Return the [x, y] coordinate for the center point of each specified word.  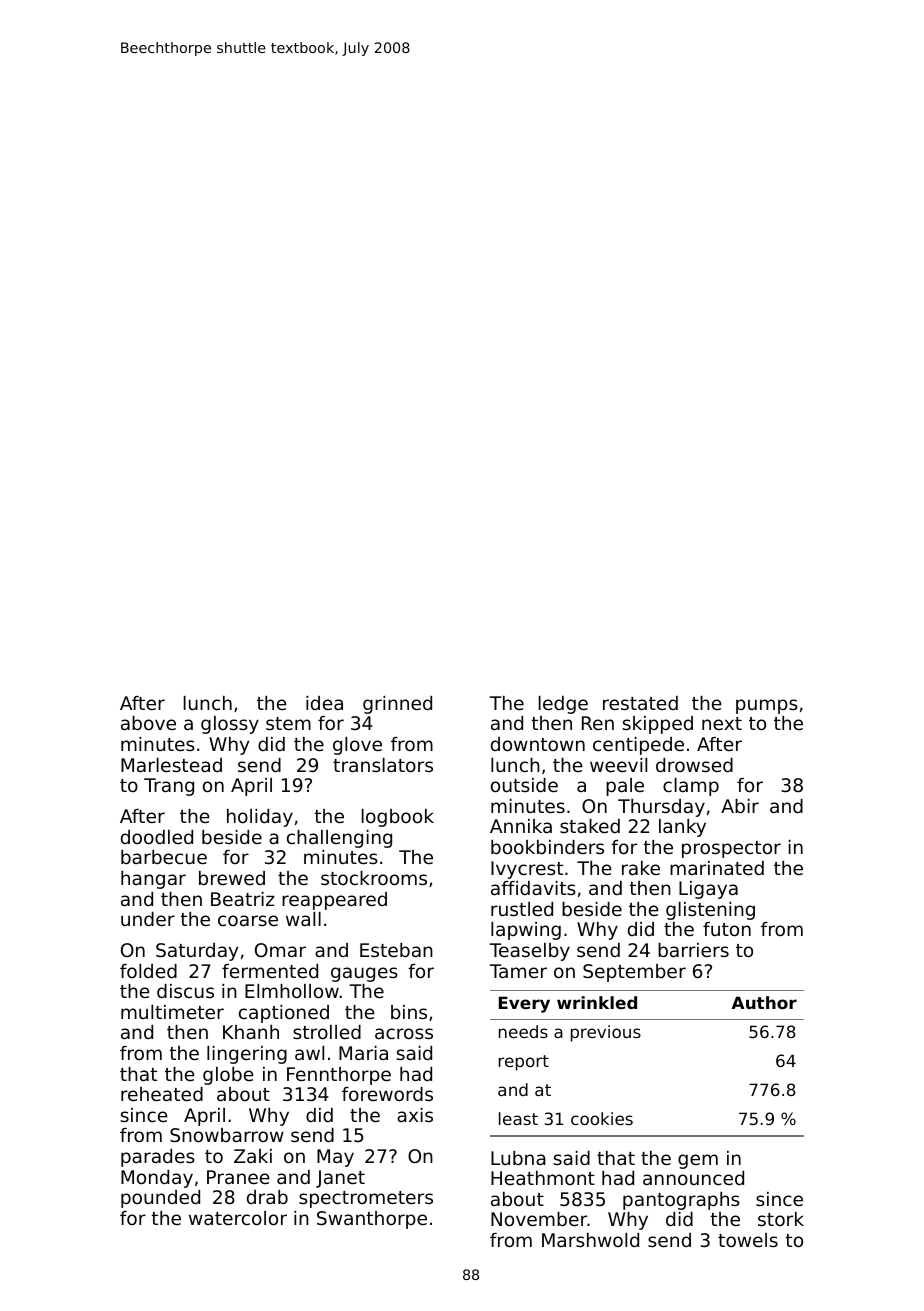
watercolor [238, 1218]
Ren [598, 723]
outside [524, 785]
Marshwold [590, 1240]
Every [524, 1004]
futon [727, 929]
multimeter [172, 1012]
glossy [230, 725]
